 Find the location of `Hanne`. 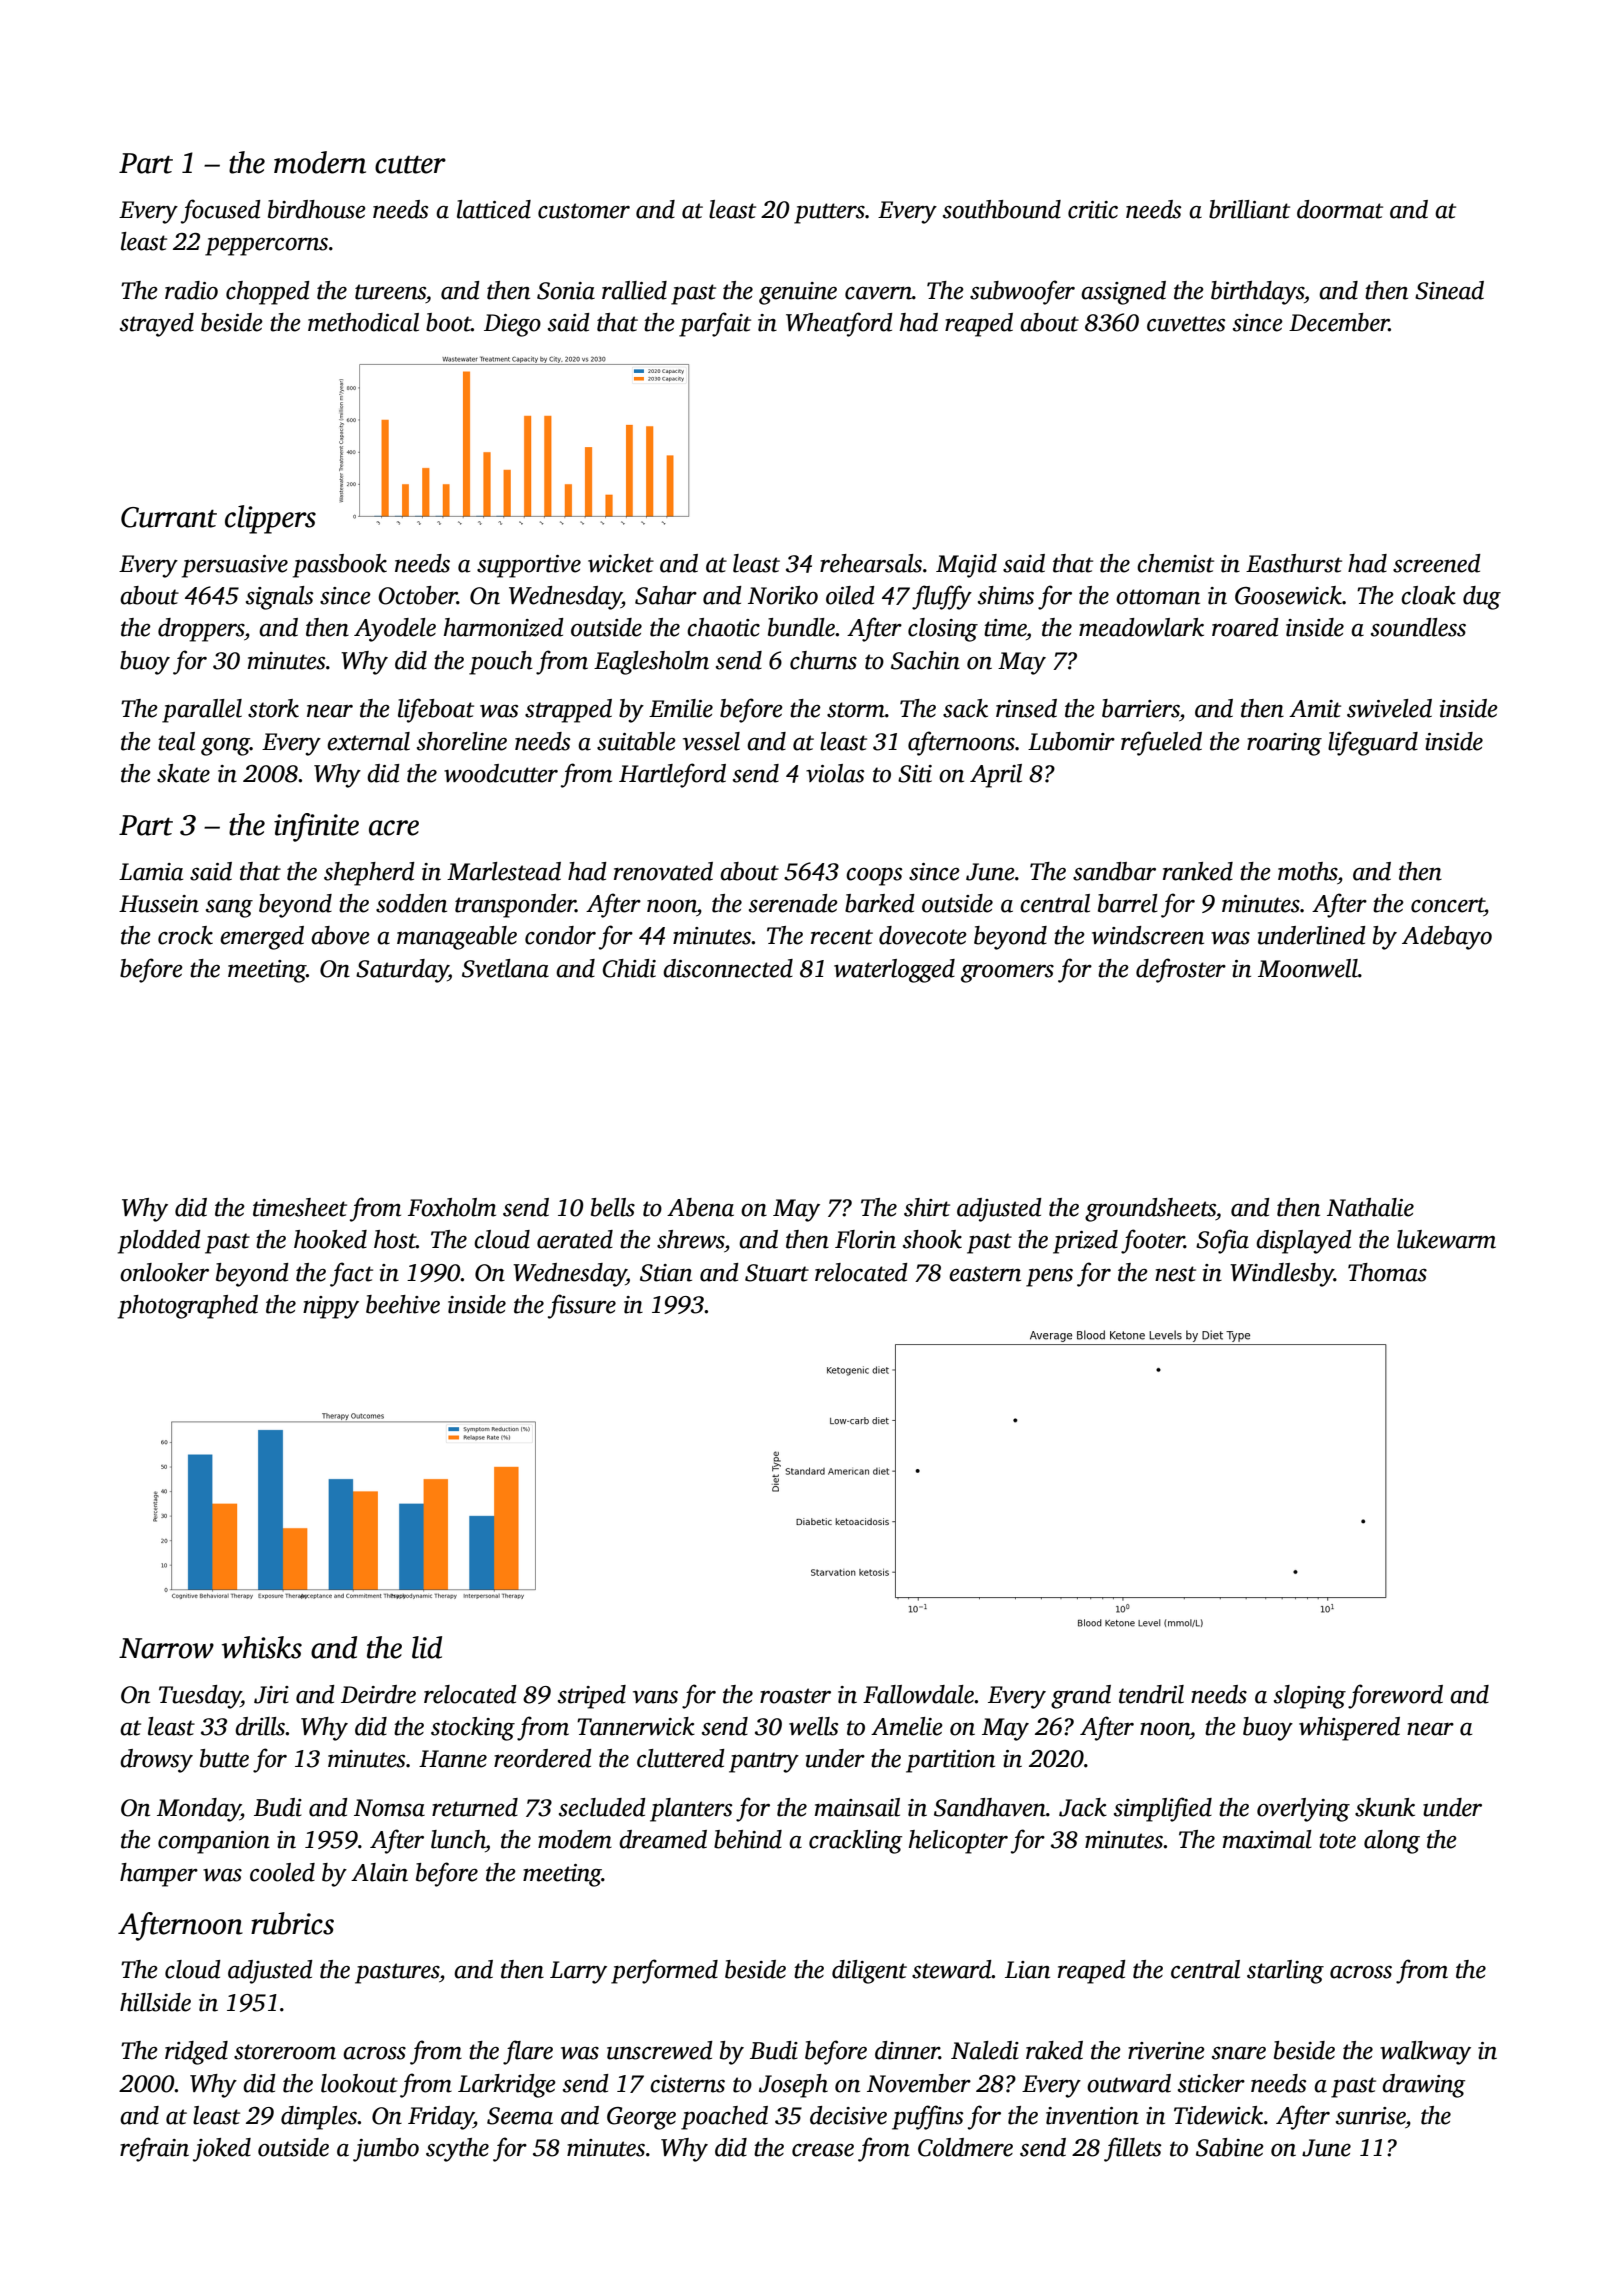

Hanne is located at coordinates (453, 1759).
